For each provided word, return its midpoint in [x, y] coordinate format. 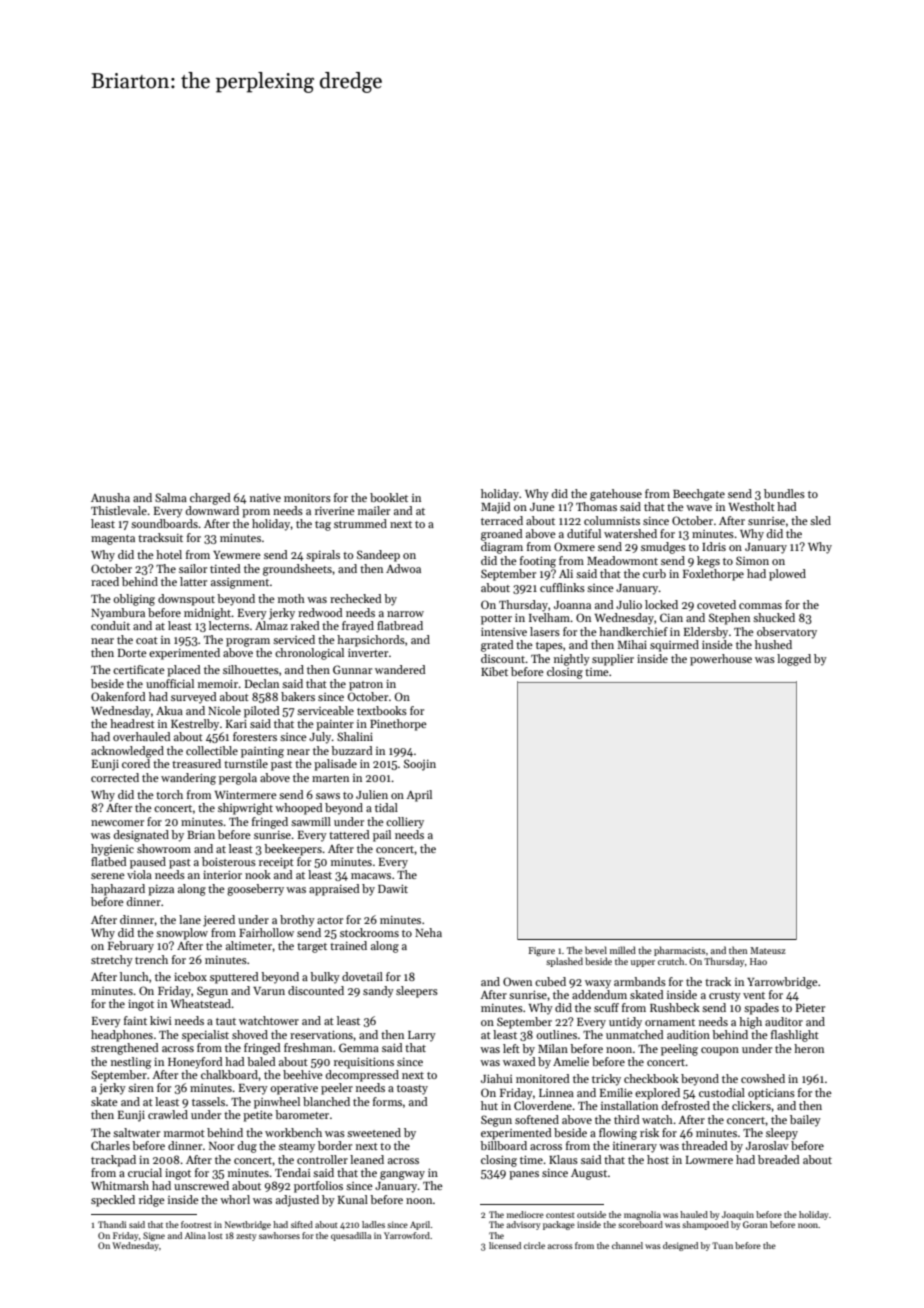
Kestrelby [195, 725]
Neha [428, 932]
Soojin [420, 765]
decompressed [362, 1076]
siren [141, 1088]
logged [794, 660]
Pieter [810, 1008]
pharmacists [679, 951]
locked [661, 604]
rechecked [356, 598]
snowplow [182, 934]
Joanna [572, 605]
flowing [618, 1134]
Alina [195, 1235]
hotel [169, 554]
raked [305, 625]
